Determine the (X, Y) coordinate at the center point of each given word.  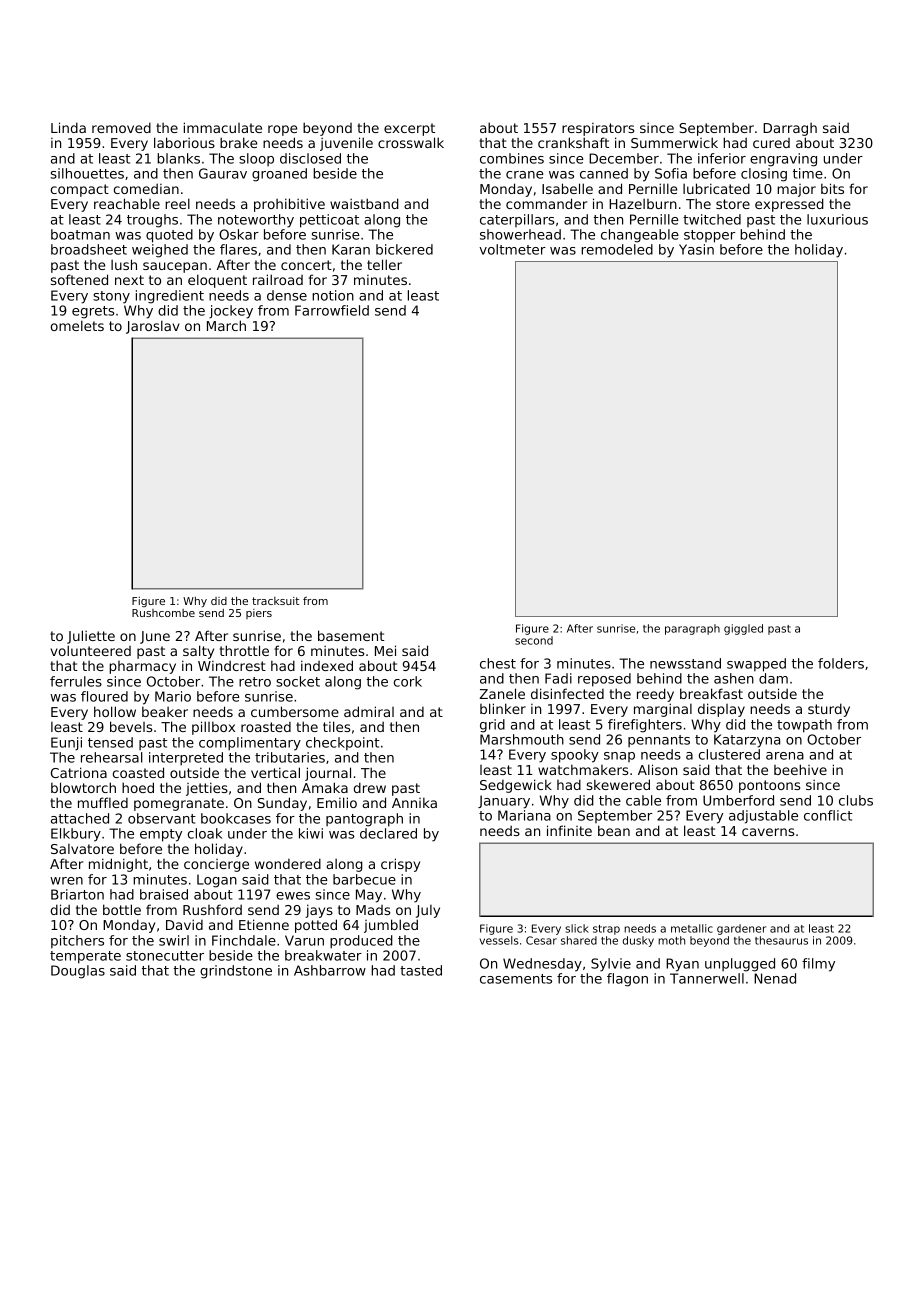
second (534, 640)
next (129, 280)
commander (546, 203)
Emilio (337, 802)
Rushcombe (163, 613)
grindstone (236, 972)
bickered (404, 249)
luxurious (837, 219)
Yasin (696, 249)
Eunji (66, 744)
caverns (768, 832)
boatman (80, 234)
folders (841, 663)
